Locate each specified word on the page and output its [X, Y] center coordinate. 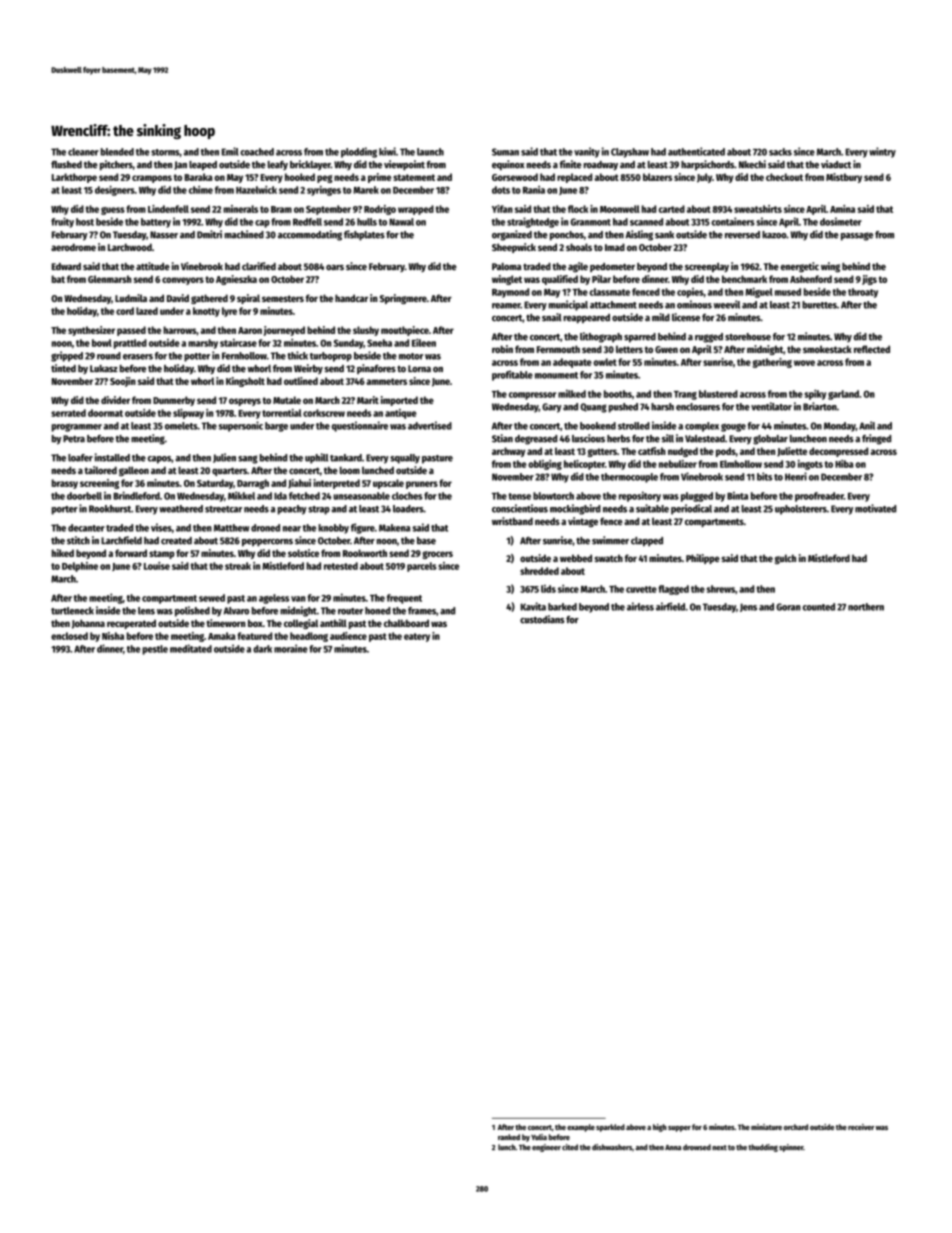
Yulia [539, 1137]
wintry [882, 152]
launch [430, 152]
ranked [509, 1137]
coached [257, 152]
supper [679, 1129]
